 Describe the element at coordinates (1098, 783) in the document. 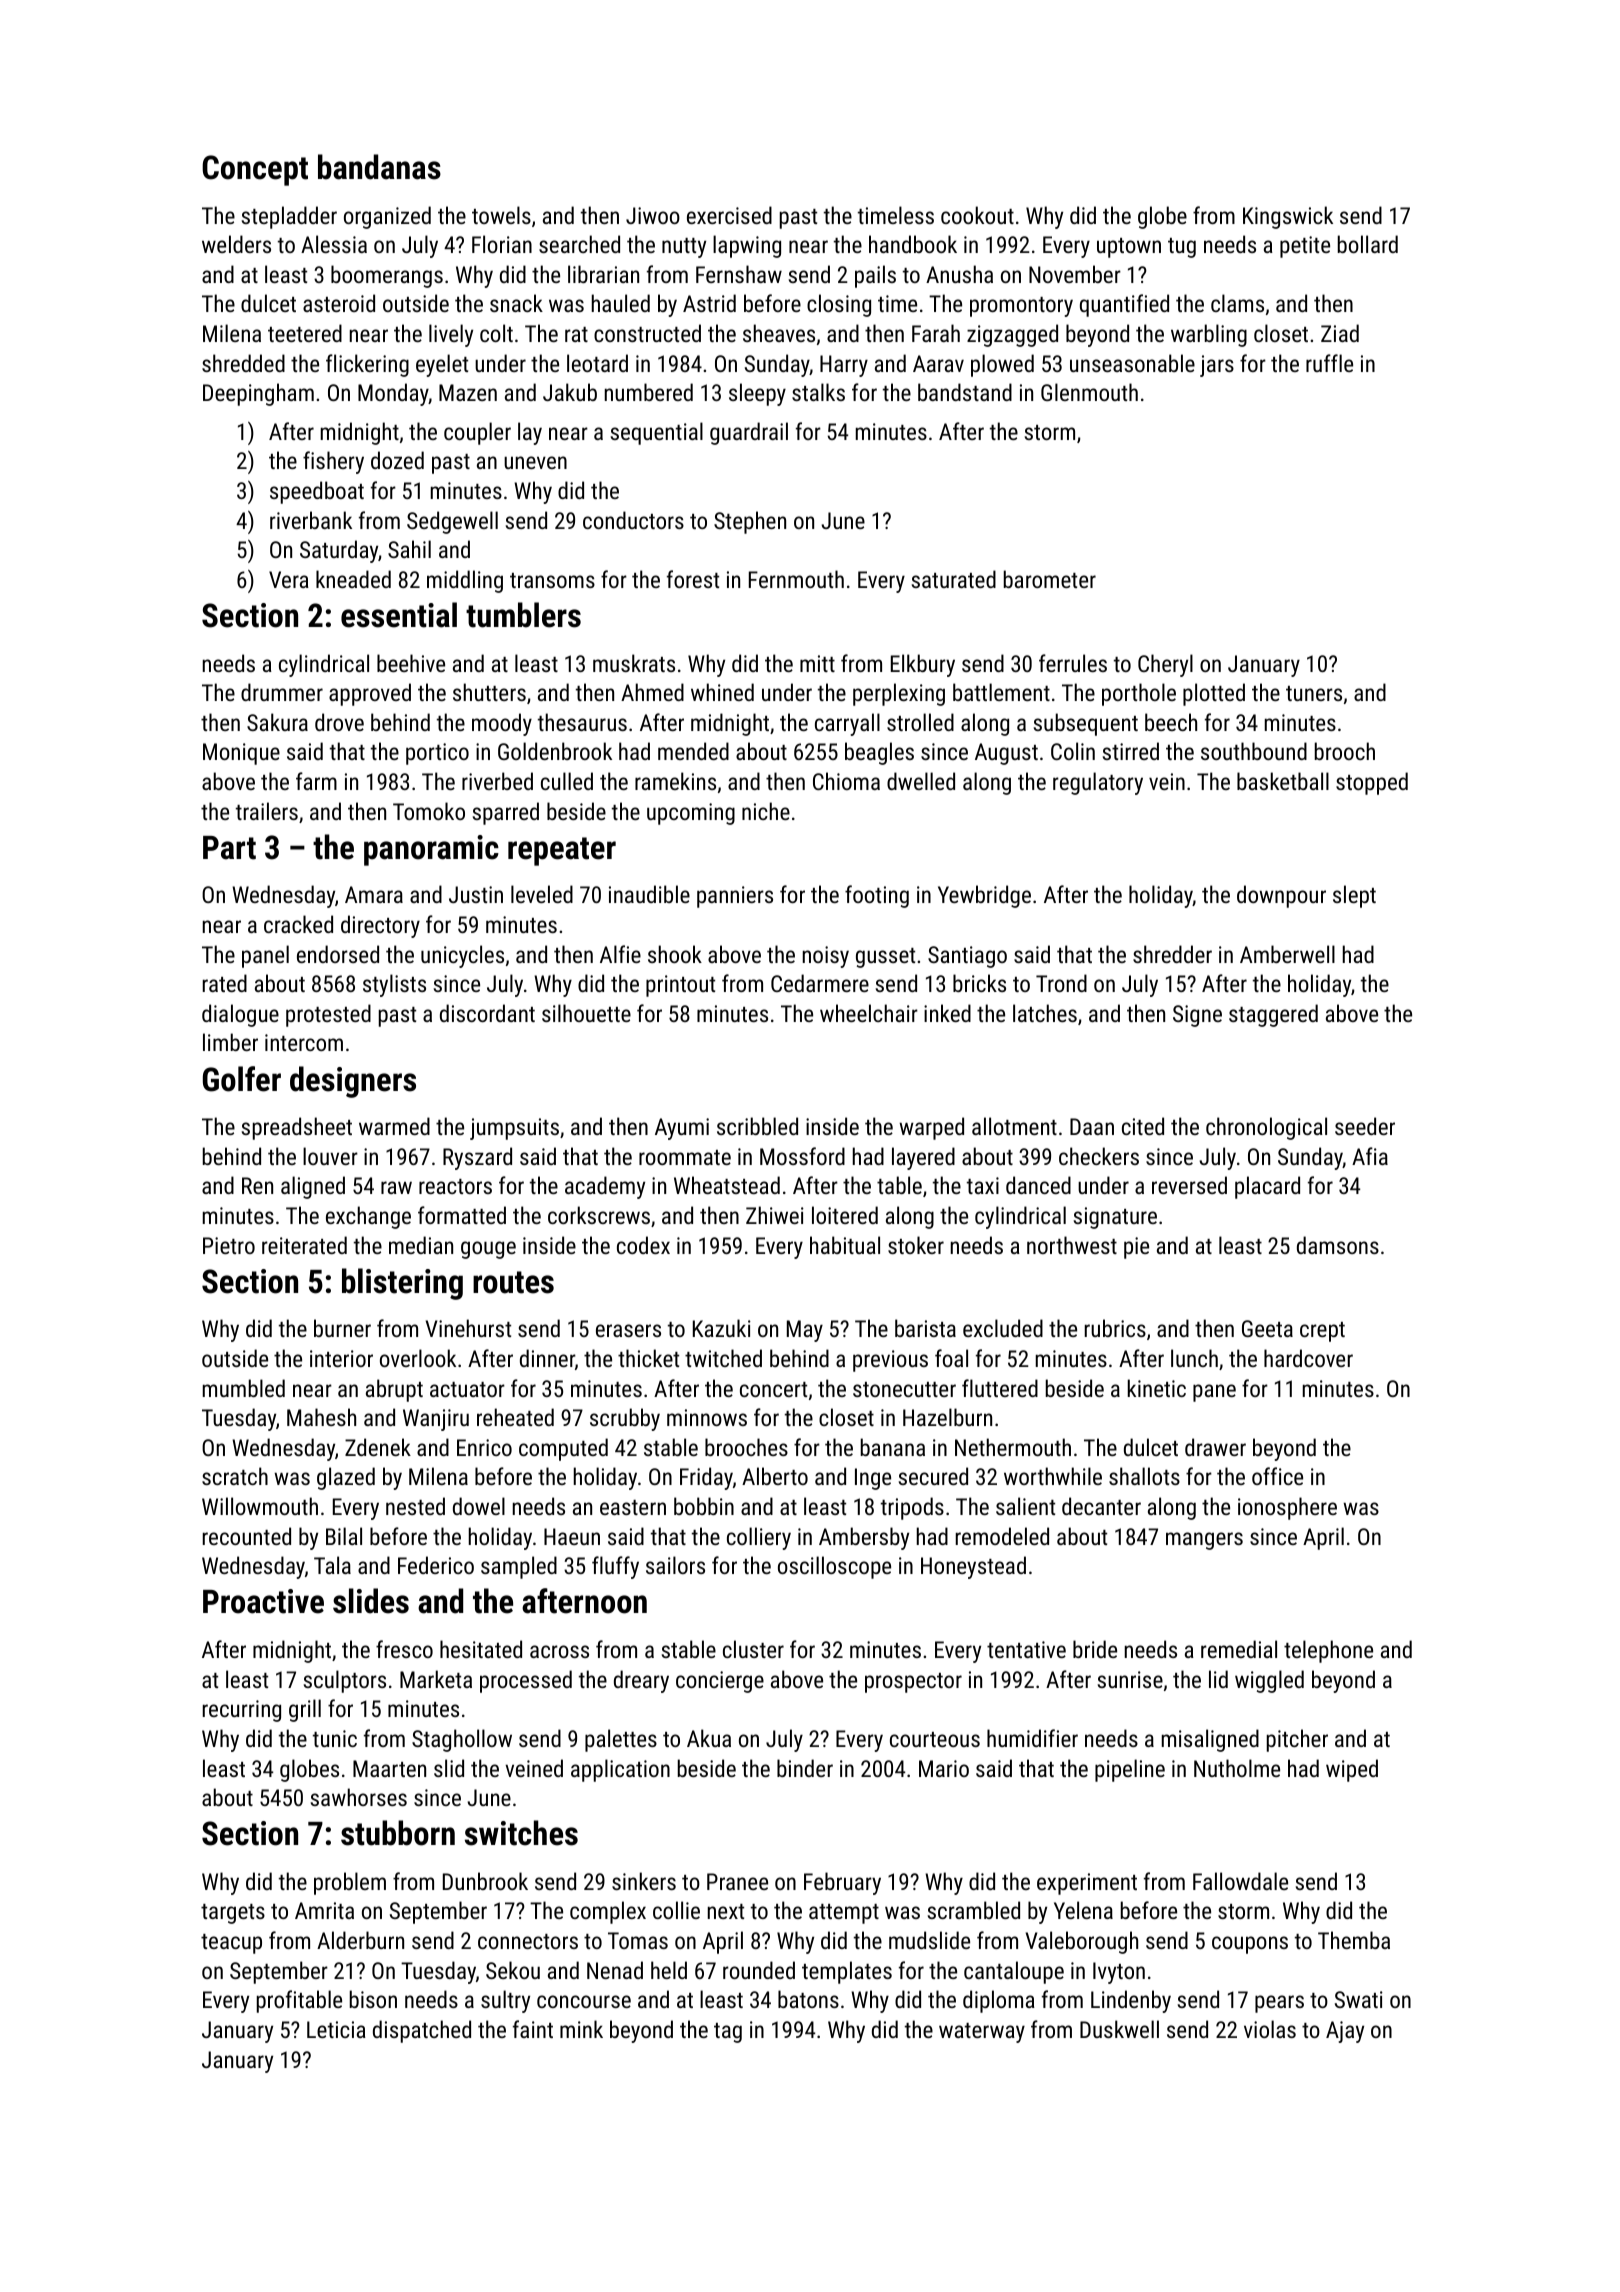

I see `regulatory` at that location.
